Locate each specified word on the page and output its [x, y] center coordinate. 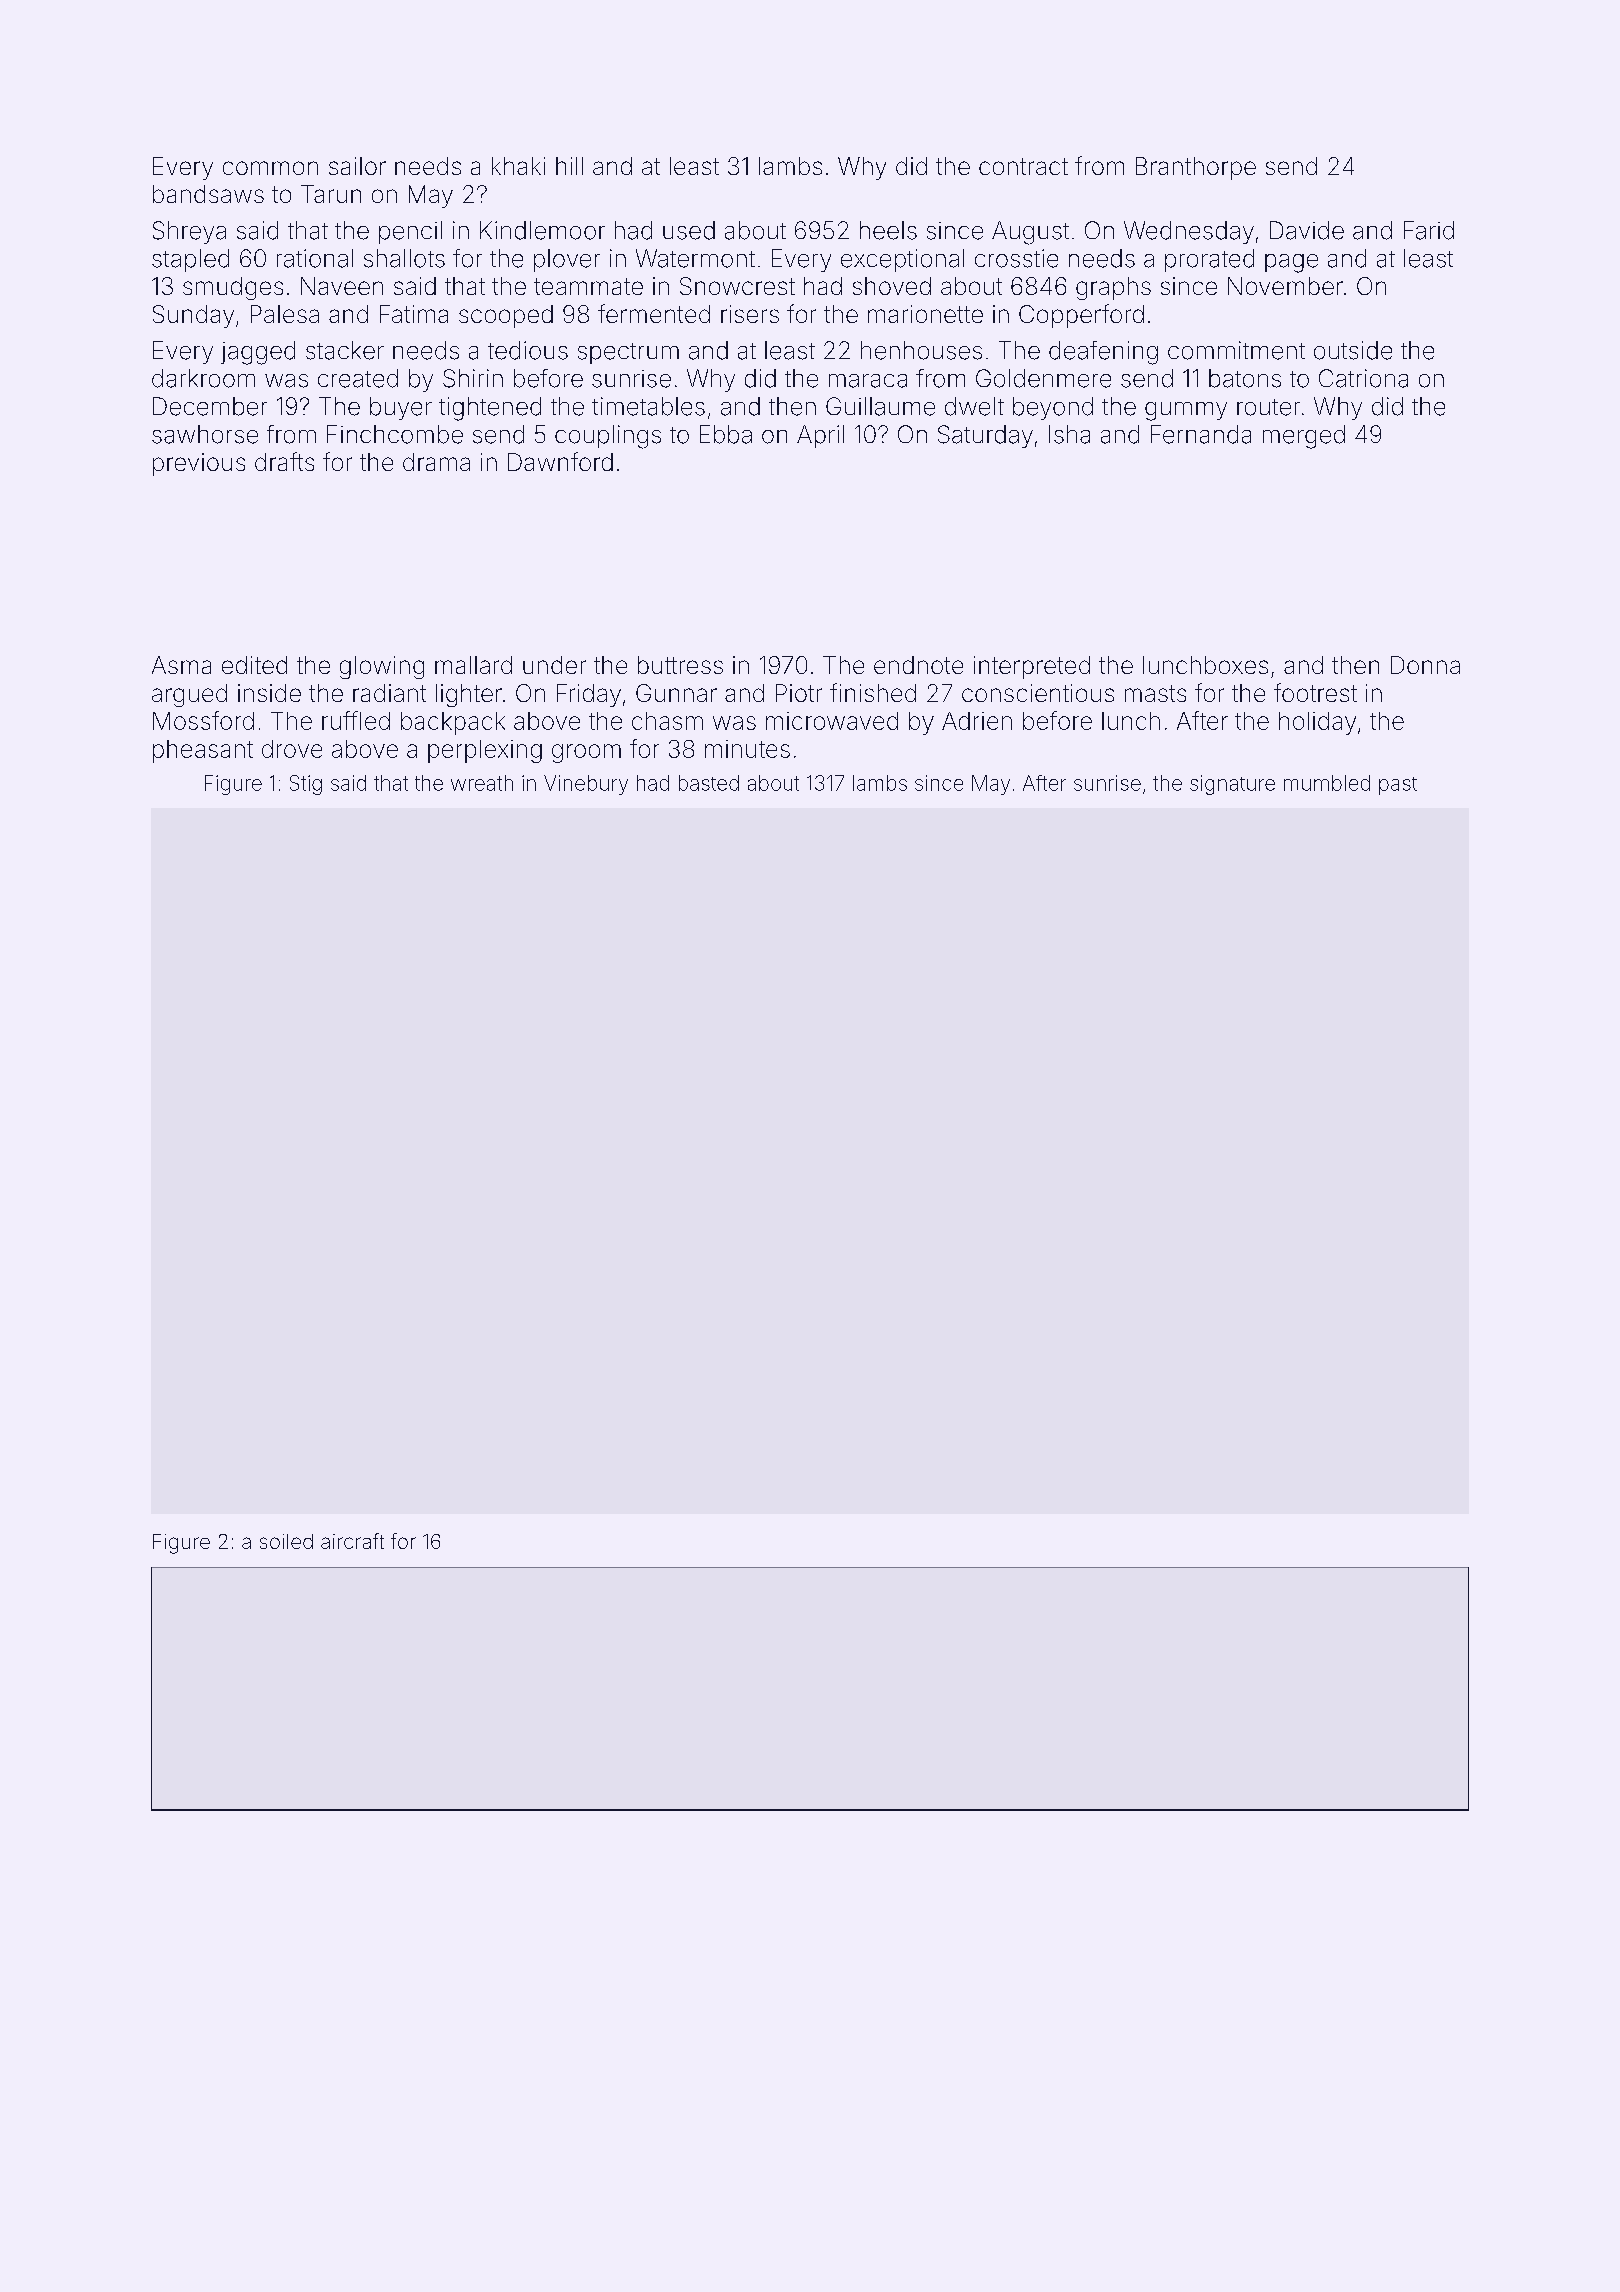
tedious [528, 350]
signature [1232, 785]
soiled [286, 1541]
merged [1304, 437]
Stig [306, 785]
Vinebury [586, 785]
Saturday [985, 436]
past [1398, 786]
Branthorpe [1196, 168]
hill [569, 166]
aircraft [352, 1541]
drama [436, 462]
